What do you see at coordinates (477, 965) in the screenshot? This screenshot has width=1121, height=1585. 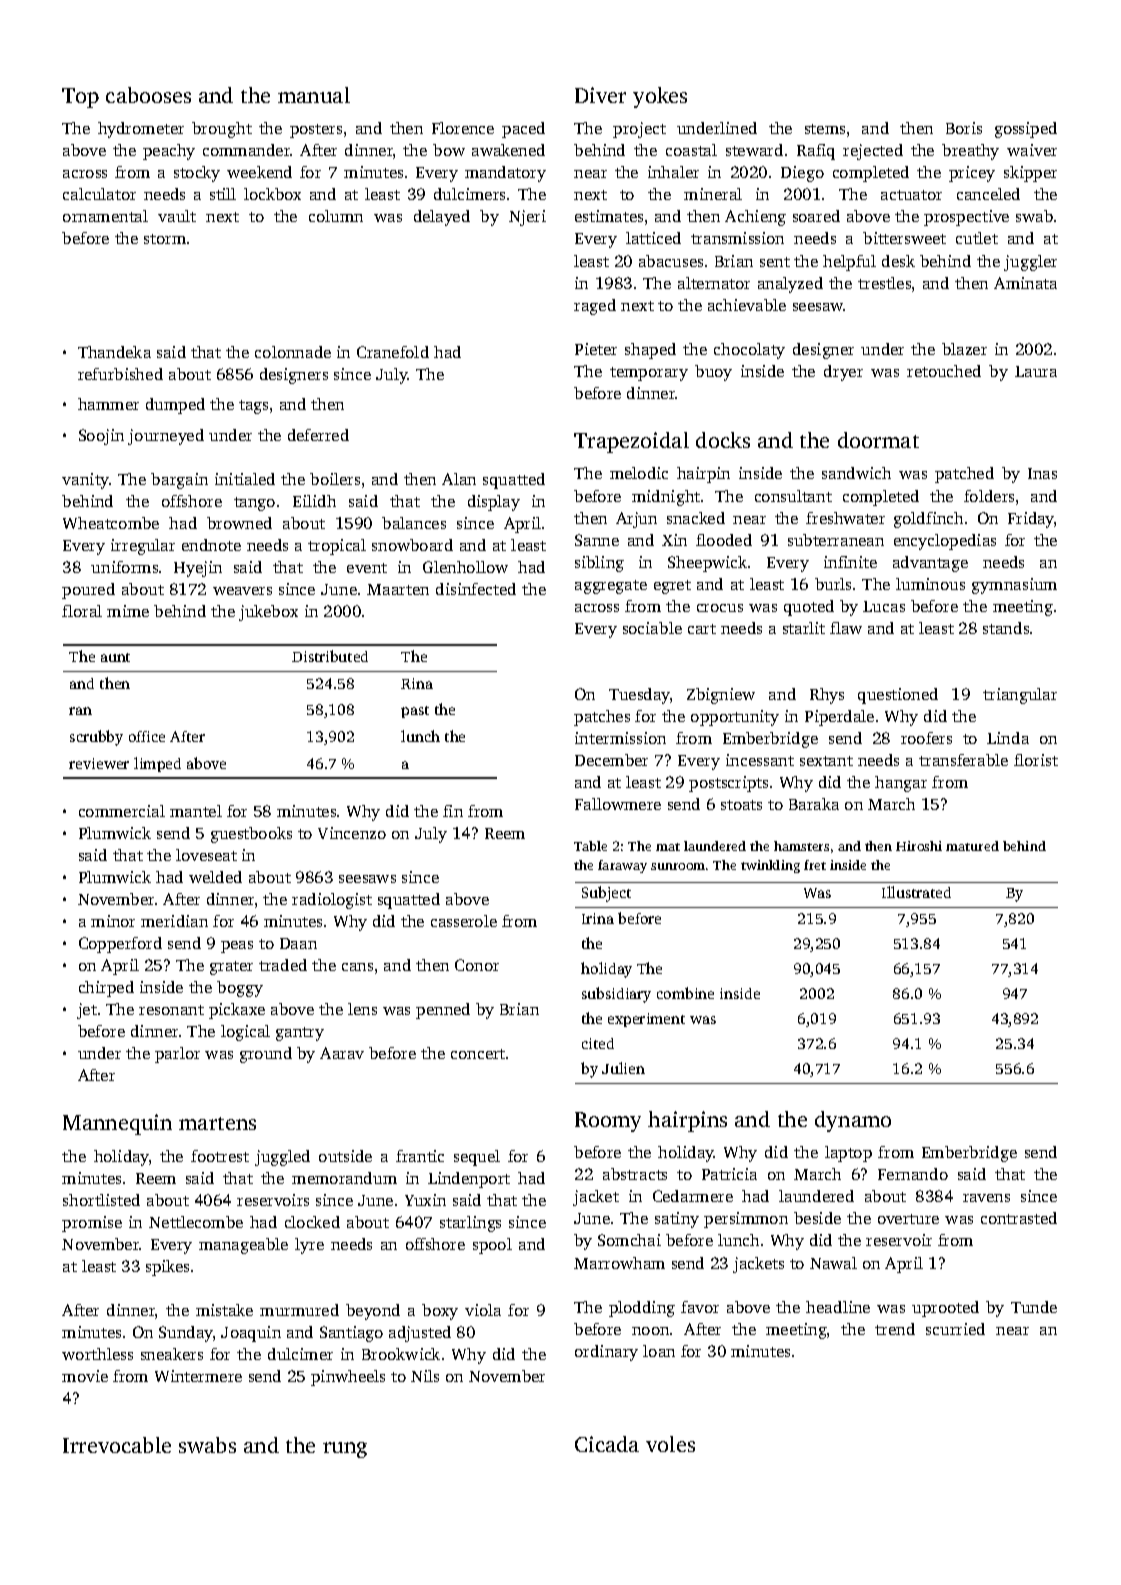 I see `Conor` at bounding box center [477, 965].
